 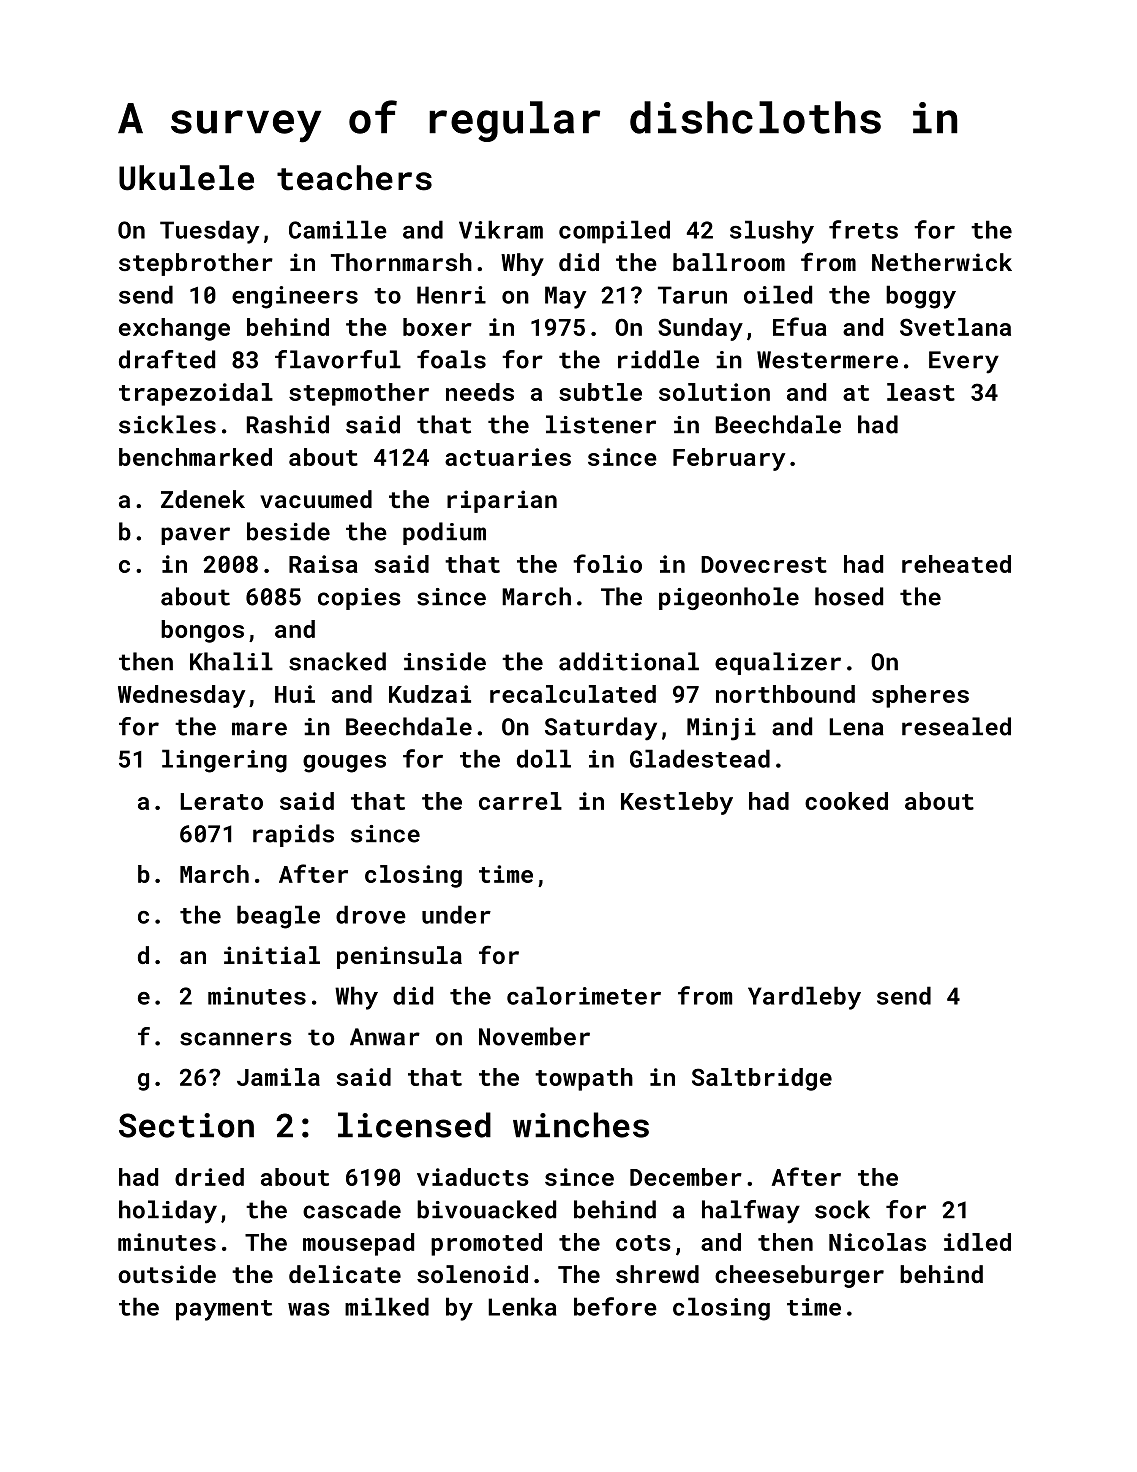 I want to click on carrel, so click(x=520, y=801).
